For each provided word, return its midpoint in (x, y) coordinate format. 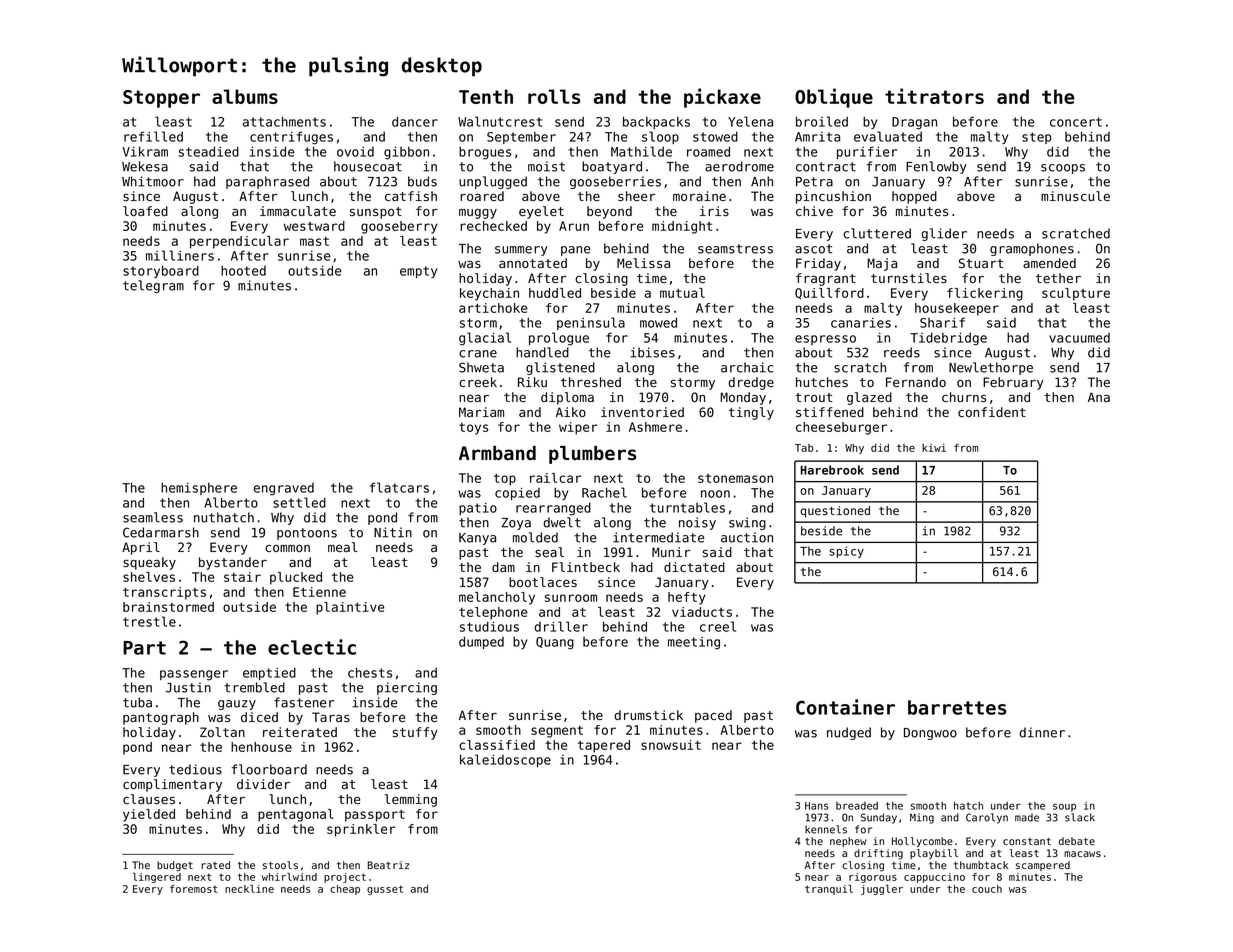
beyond (609, 212)
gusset (385, 890)
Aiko (571, 412)
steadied (209, 152)
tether (1058, 278)
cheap (345, 890)
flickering (985, 294)
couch (987, 889)
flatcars (399, 487)
